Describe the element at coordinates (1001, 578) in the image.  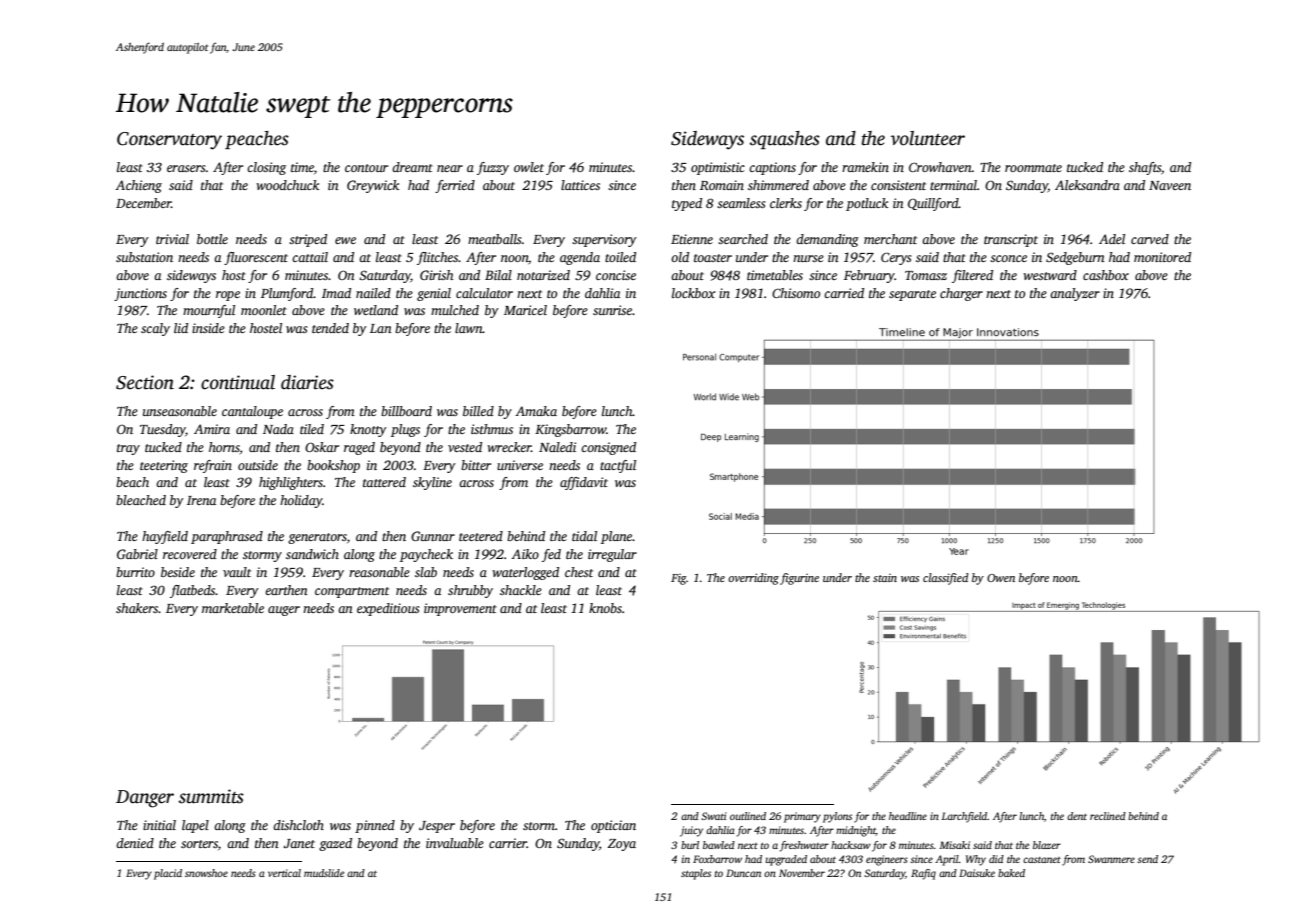
I see `Owen` at that location.
